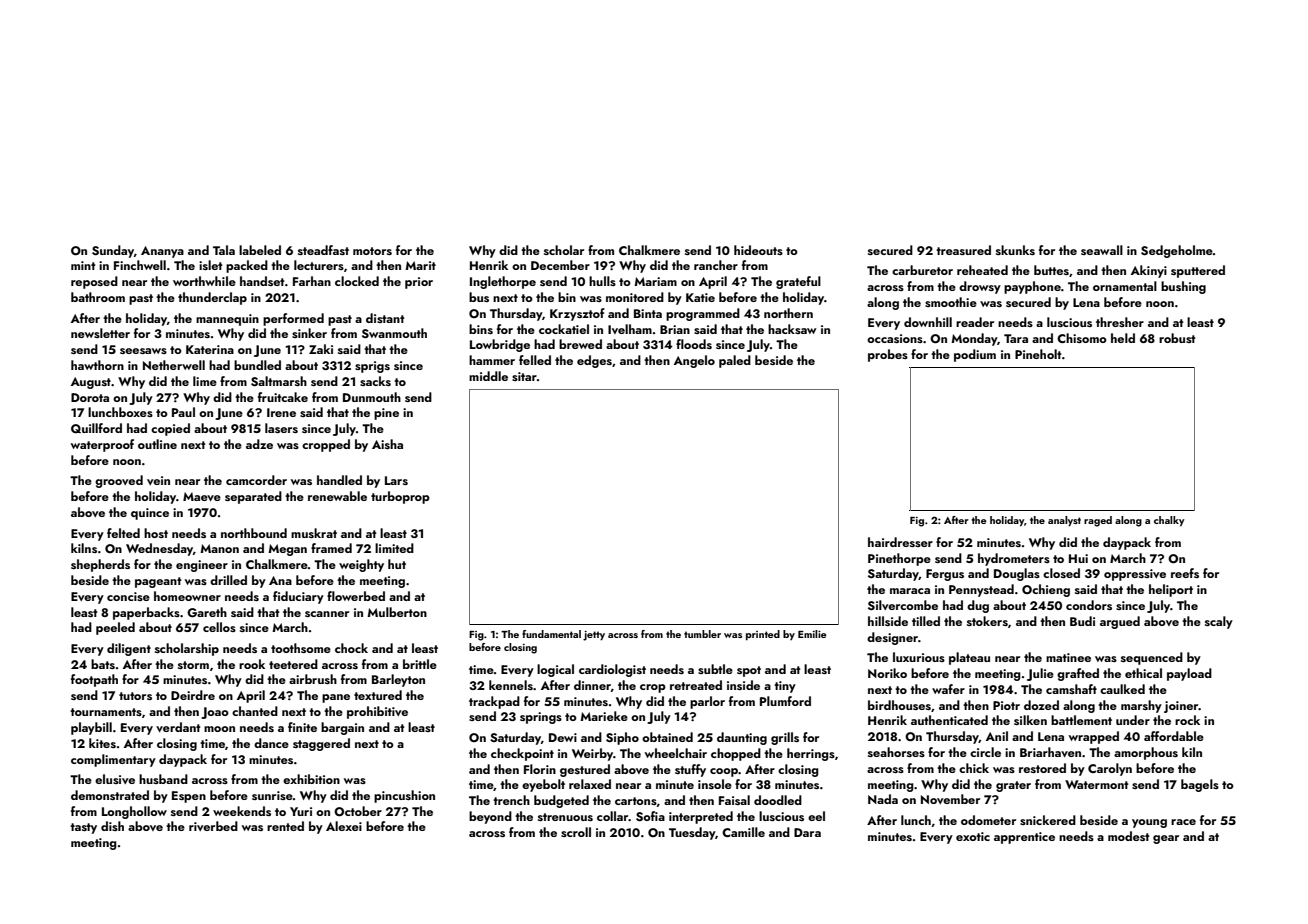 This page has height=924, width=1308. What do you see at coordinates (1177, 251) in the page?
I see `Sedgeholme` at bounding box center [1177, 251].
